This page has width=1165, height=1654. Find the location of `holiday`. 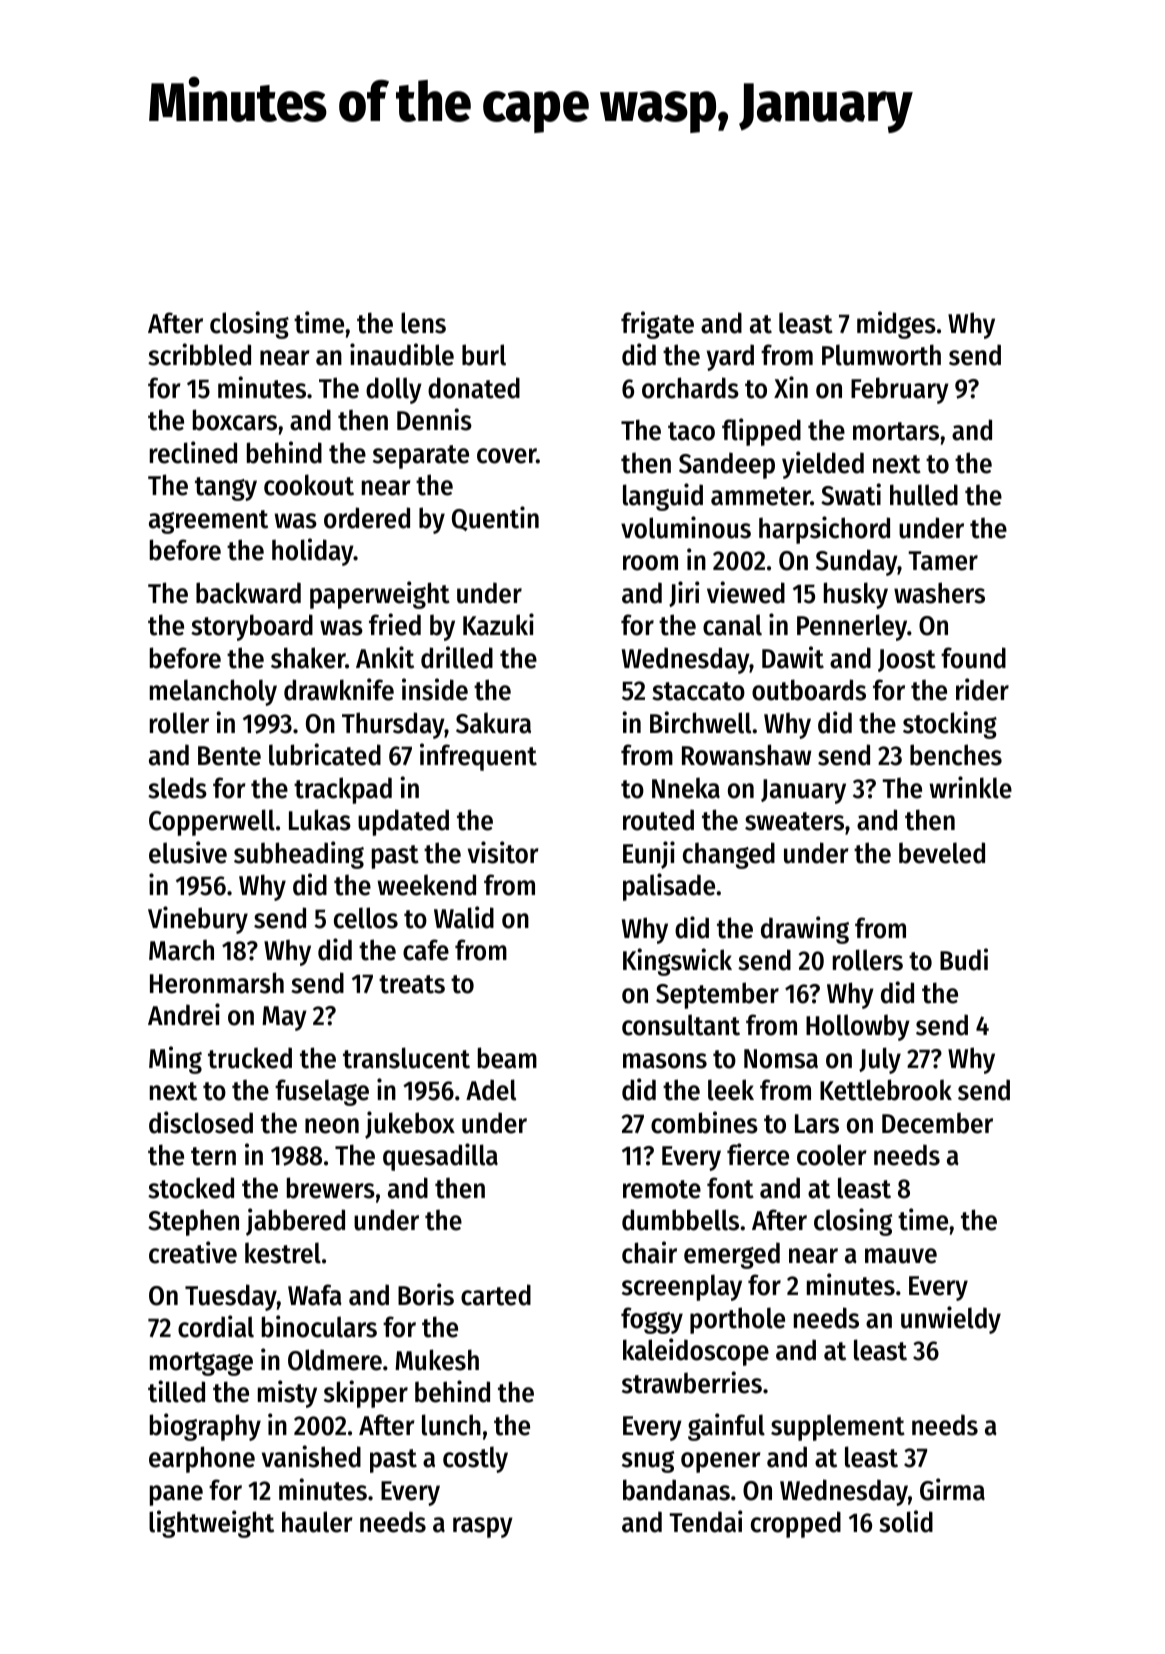

holiday is located at coordinates (313, 552).
